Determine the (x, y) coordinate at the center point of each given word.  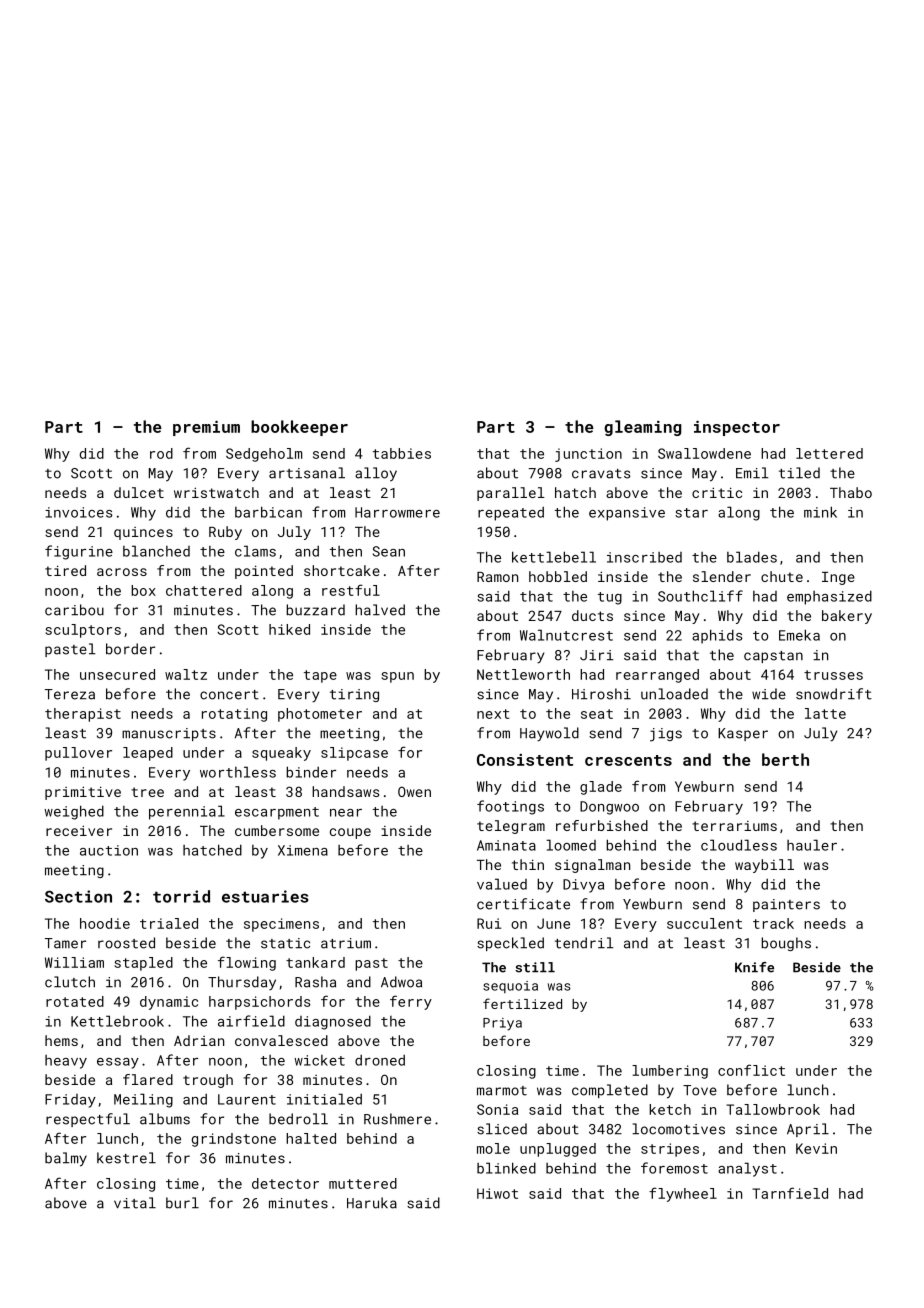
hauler (812, 845)
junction (588, 455)
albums (165, 1119)
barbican (268, 512)
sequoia (510, 987)
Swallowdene (704, 453)
